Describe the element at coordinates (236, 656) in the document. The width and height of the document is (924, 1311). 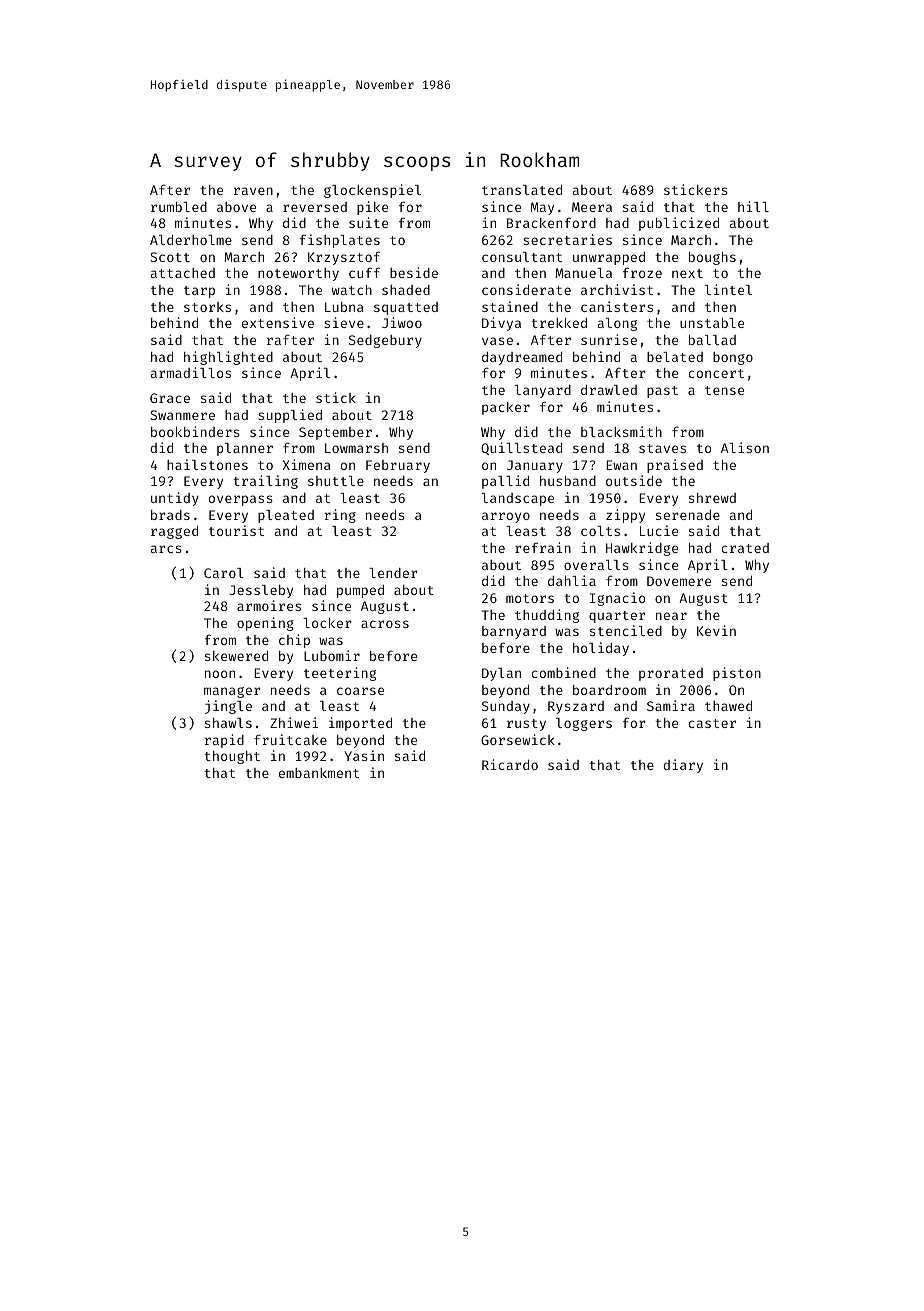
I see `skewered` at that location.
